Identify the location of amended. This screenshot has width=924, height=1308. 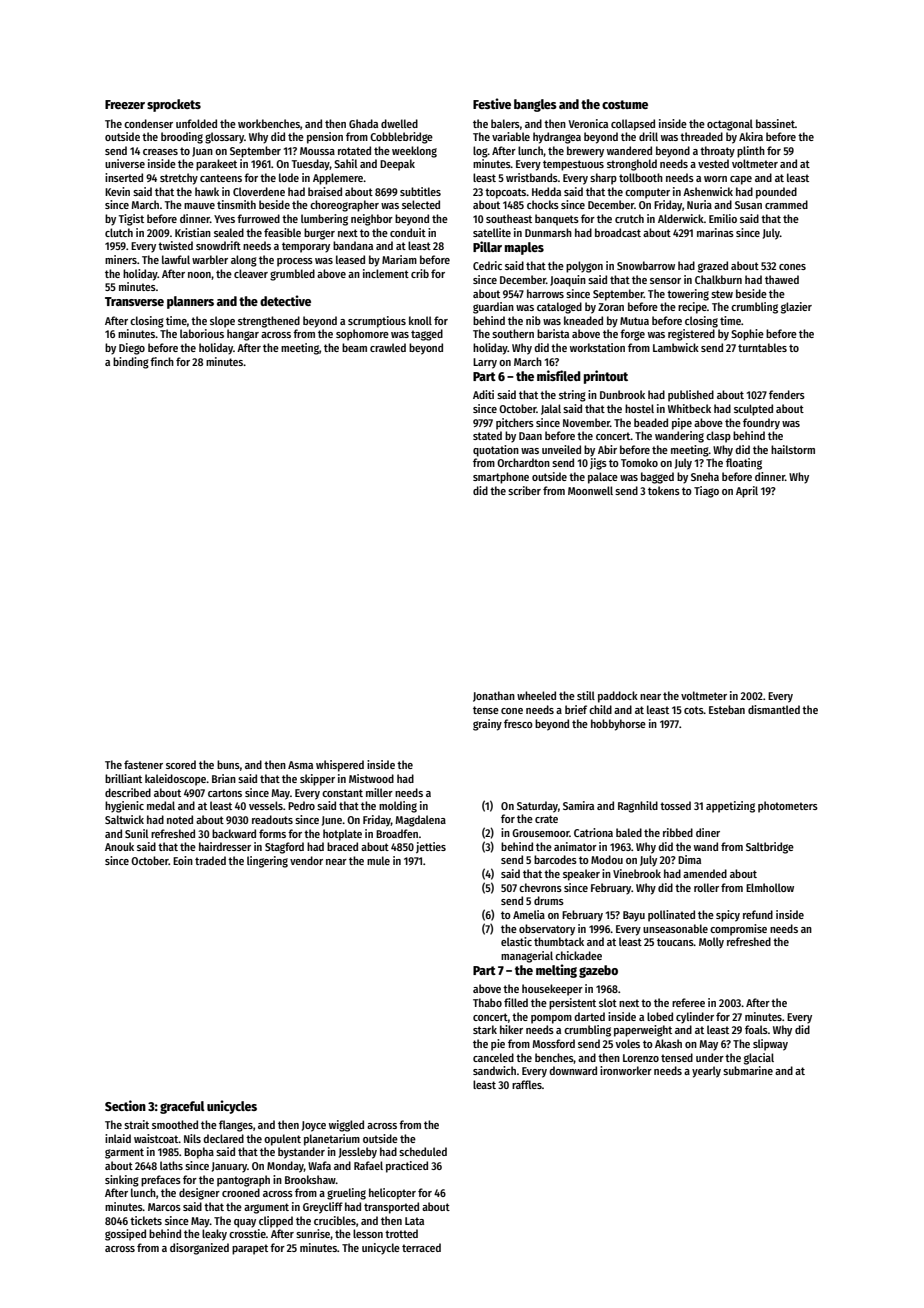
(705, 873).
